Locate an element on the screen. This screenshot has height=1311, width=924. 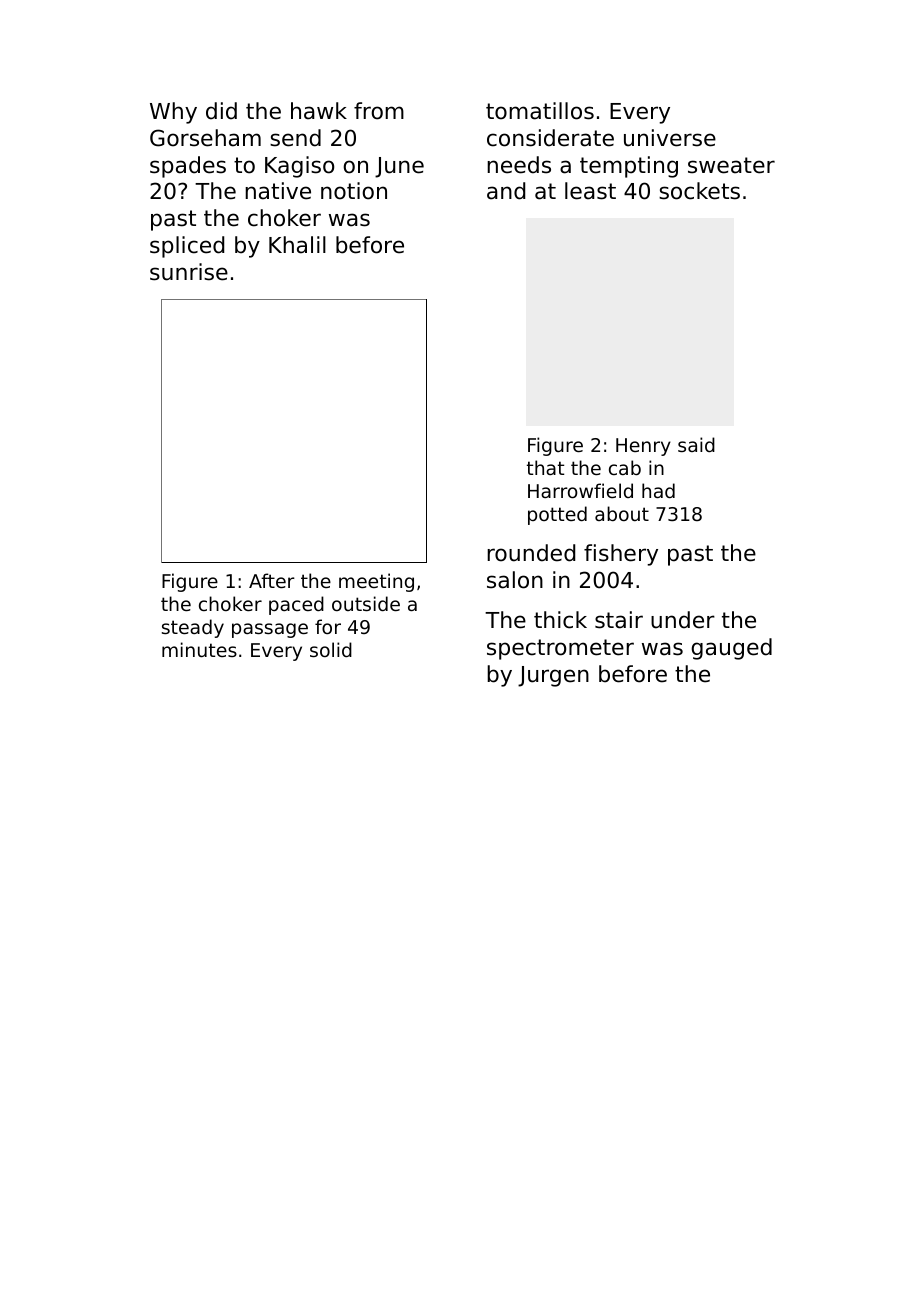
sockets is located at coordinates (699, 191).
